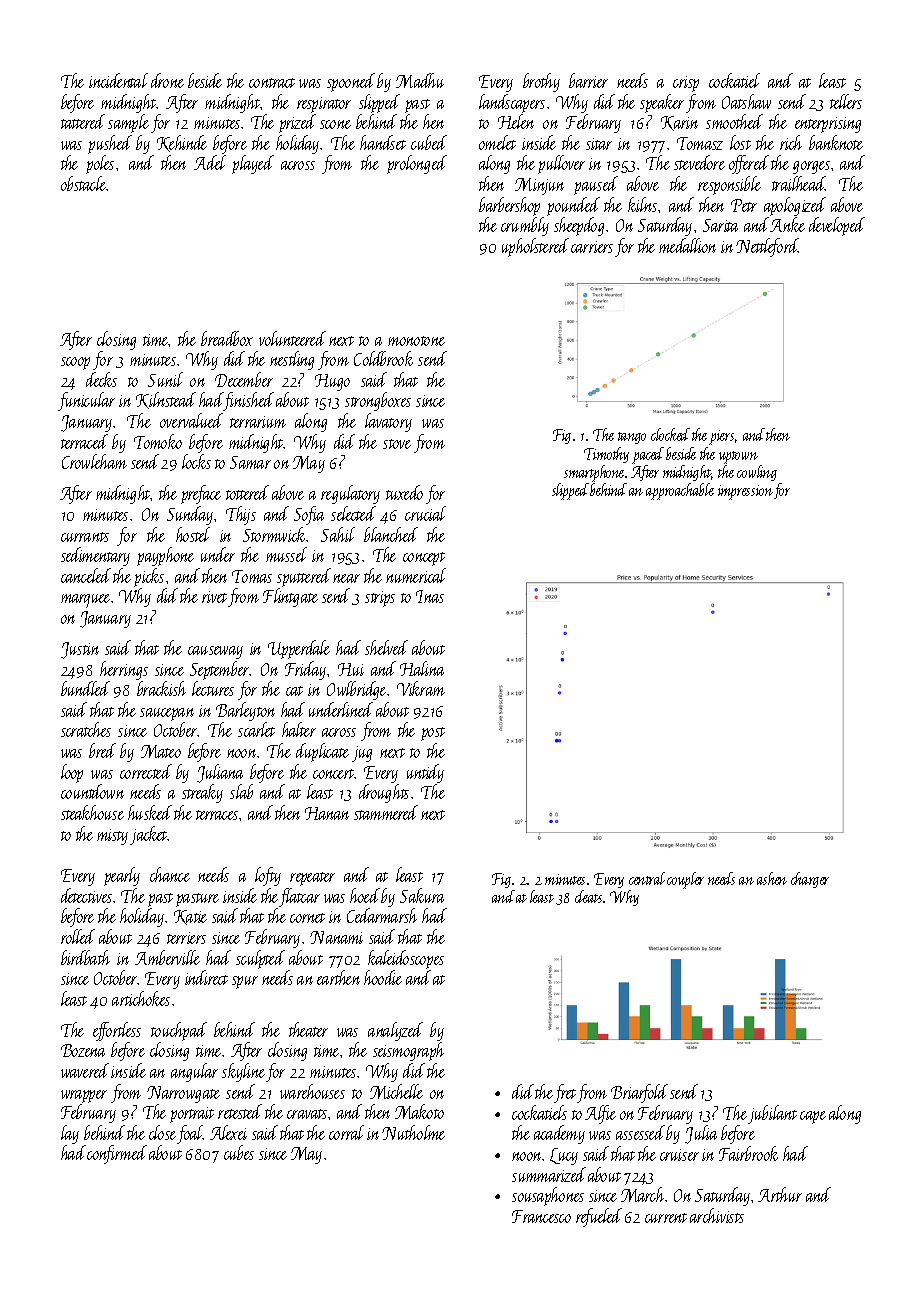 The image size is (924, 1308). I want to click on confirmed, so click(117, 1154).
